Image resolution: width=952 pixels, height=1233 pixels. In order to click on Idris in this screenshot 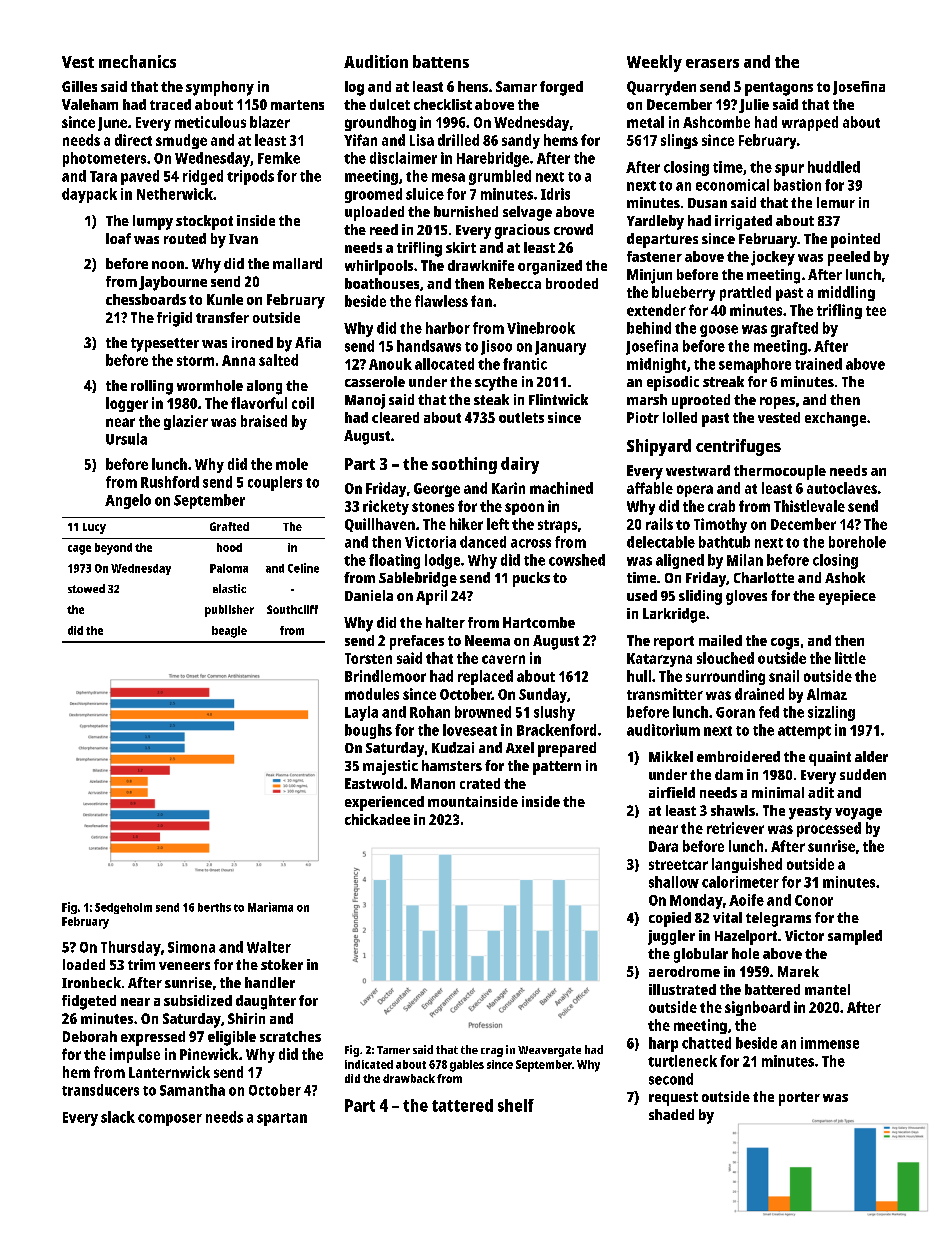, I will do `click(555, 194)`.
